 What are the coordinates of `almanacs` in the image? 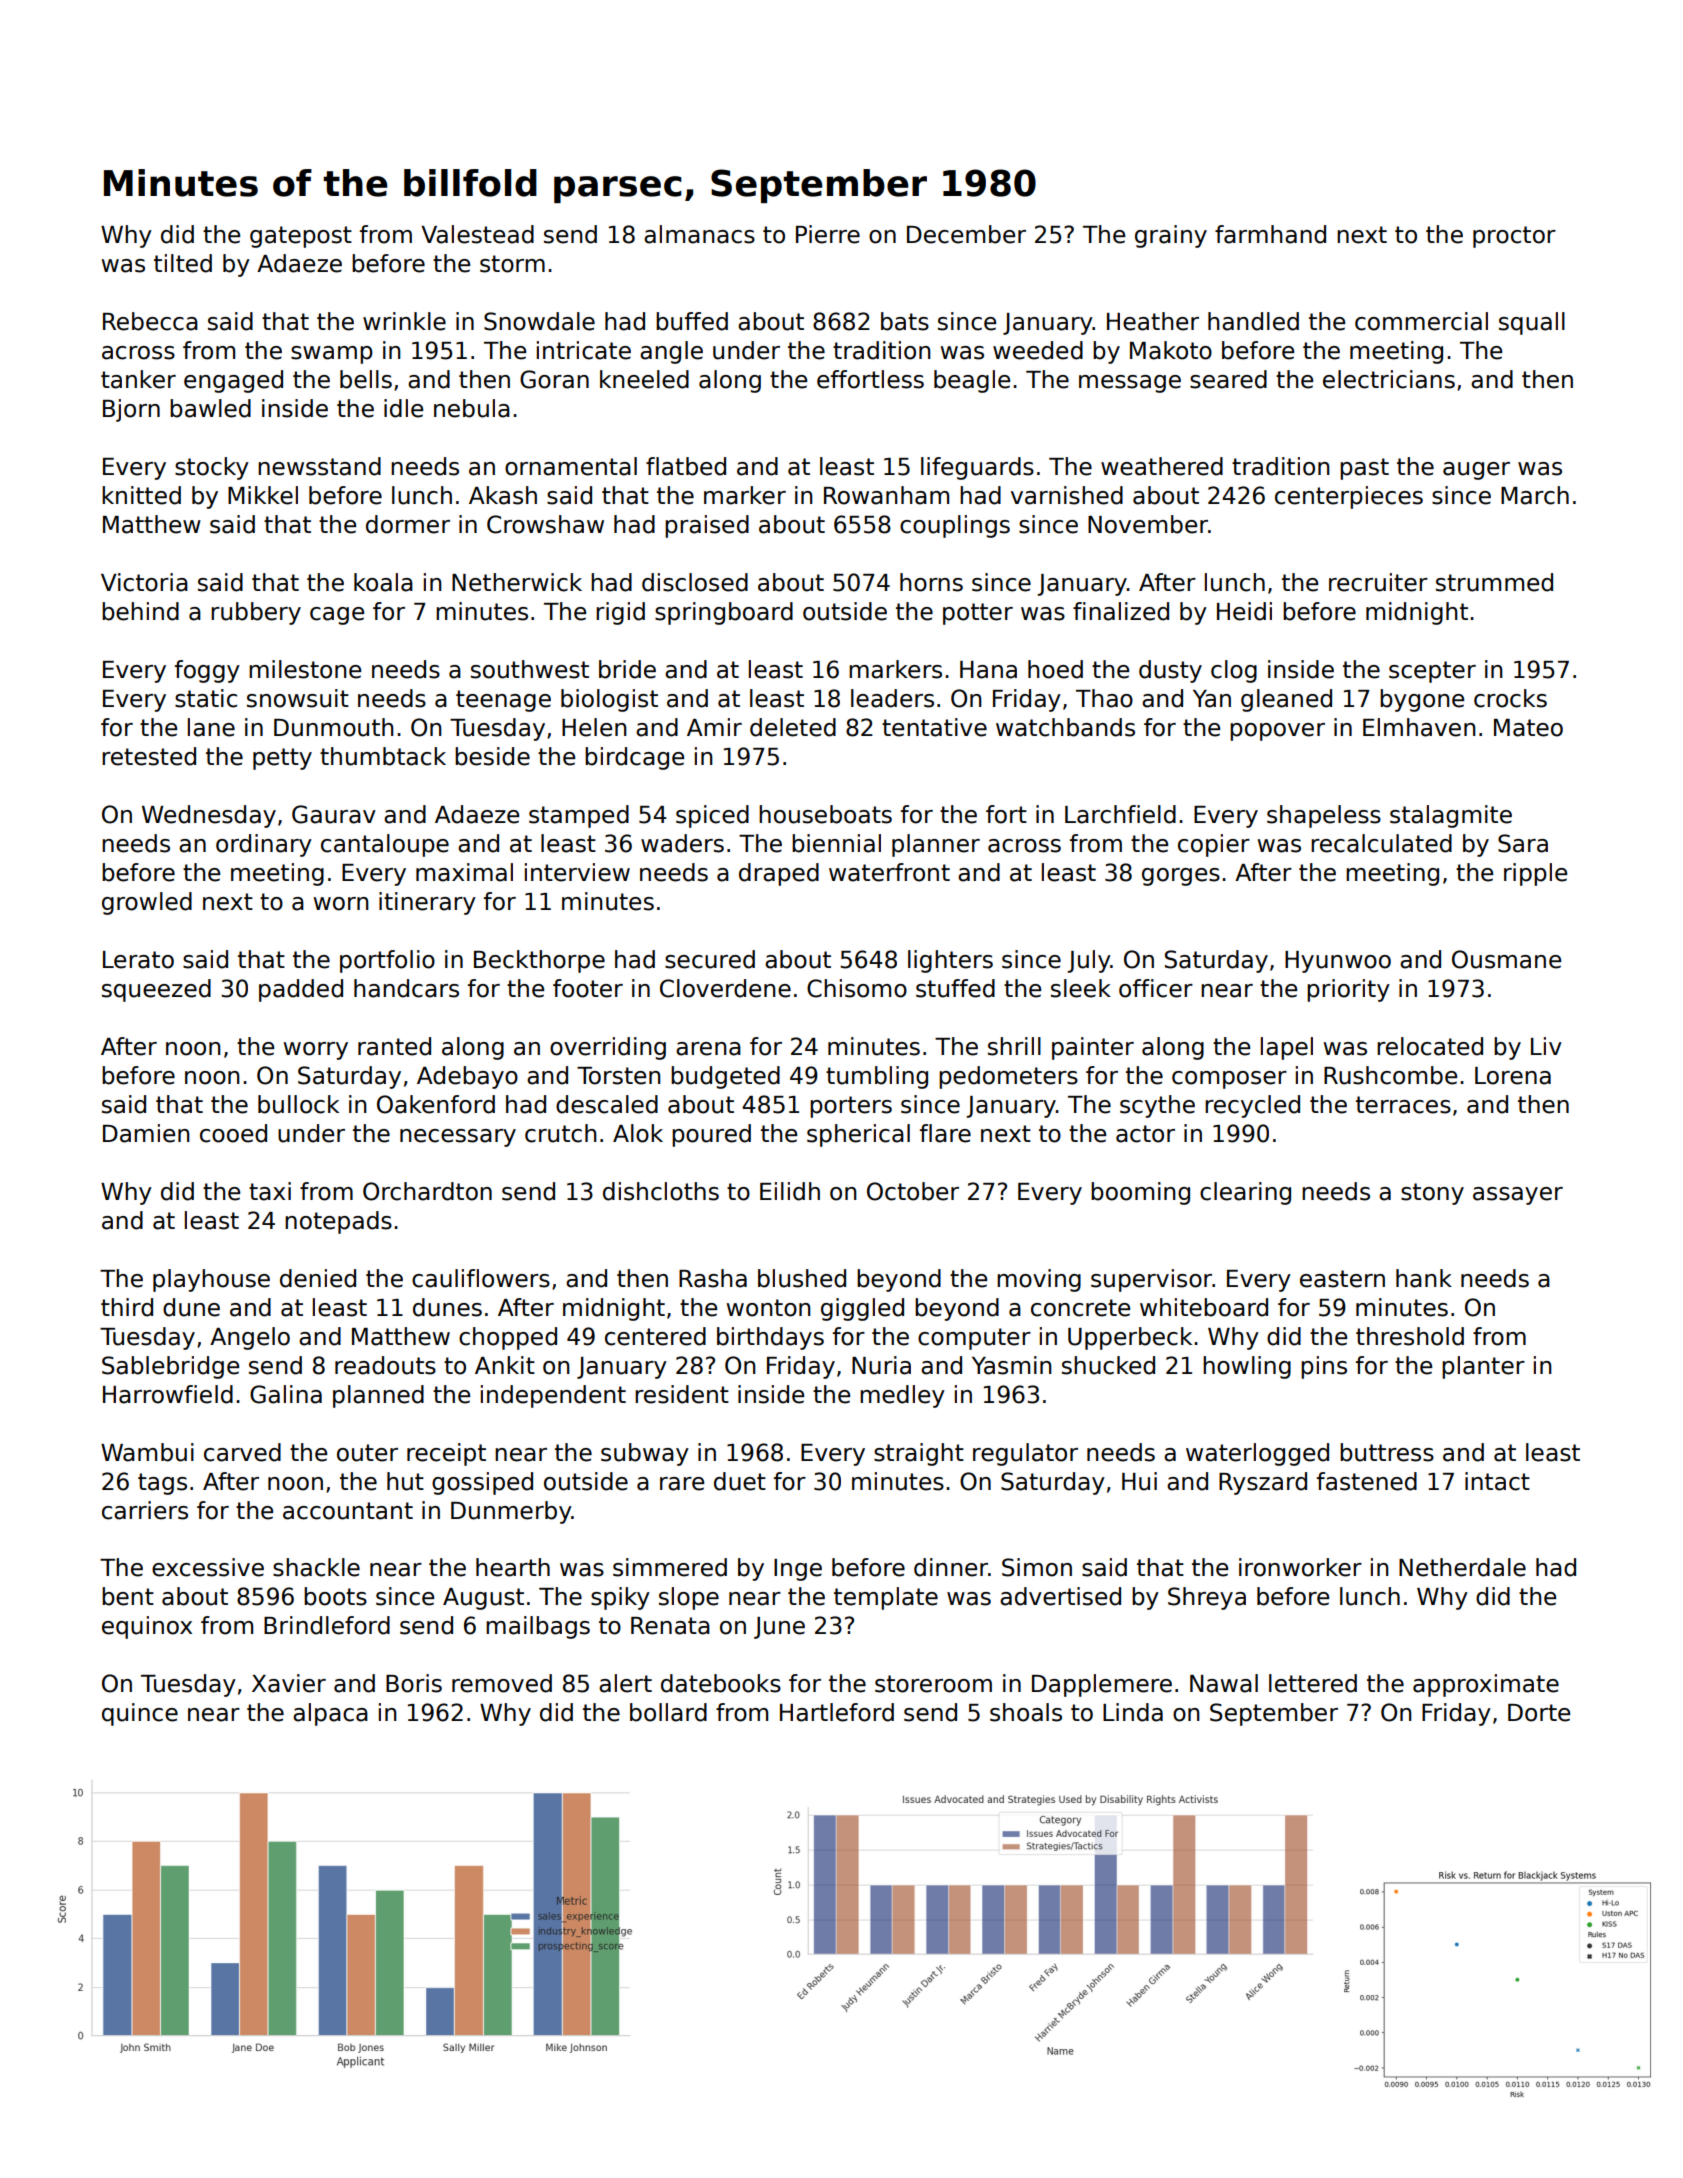 It's located at (699, 234).
